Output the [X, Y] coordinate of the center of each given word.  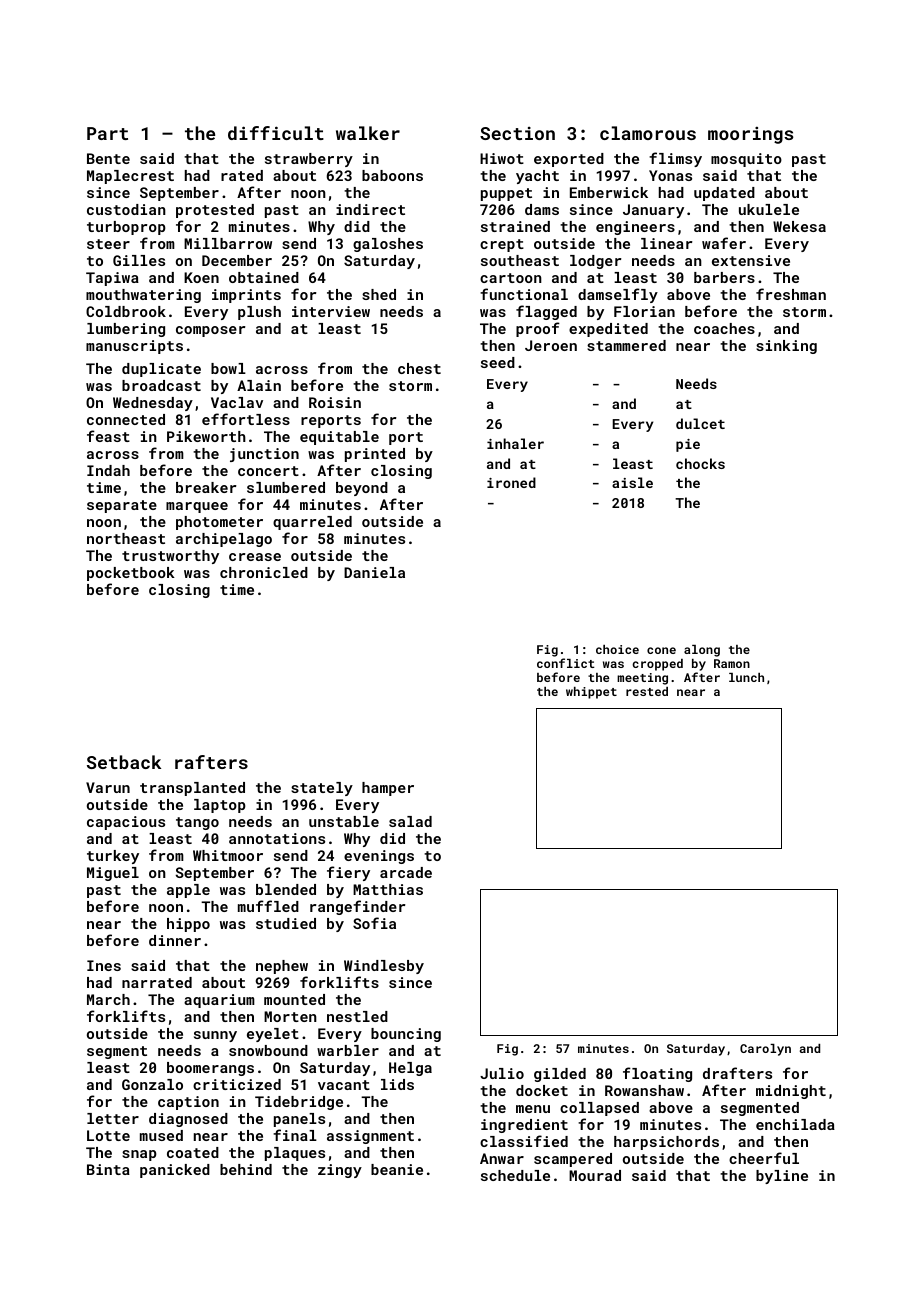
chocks [700, 463]
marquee [197, 507]
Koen [201, 277]
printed [375, 455]
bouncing [406, 1035]
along [702, 651]
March [108, 999]
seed [498, 362]
